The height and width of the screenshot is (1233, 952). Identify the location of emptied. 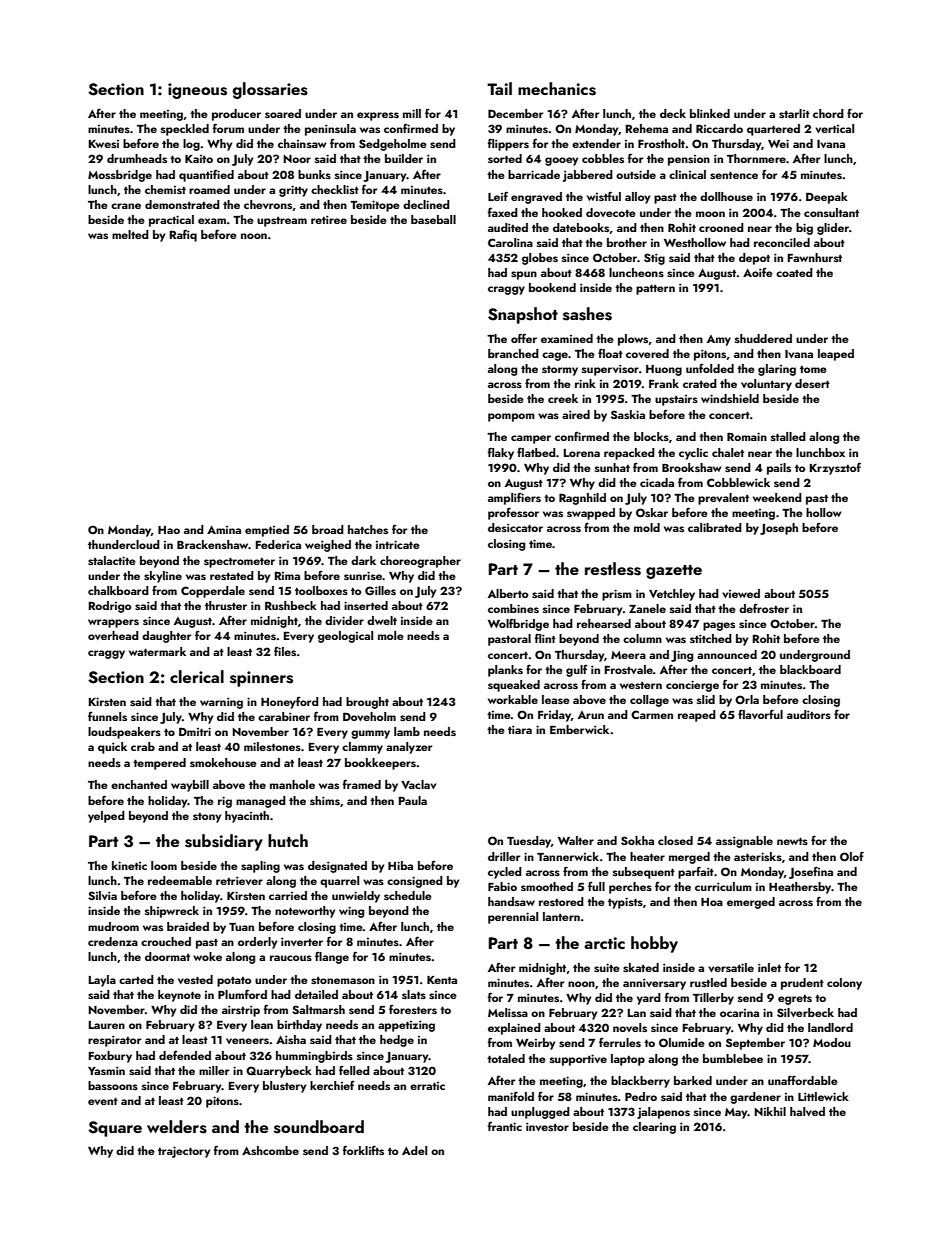
(267, 531).
